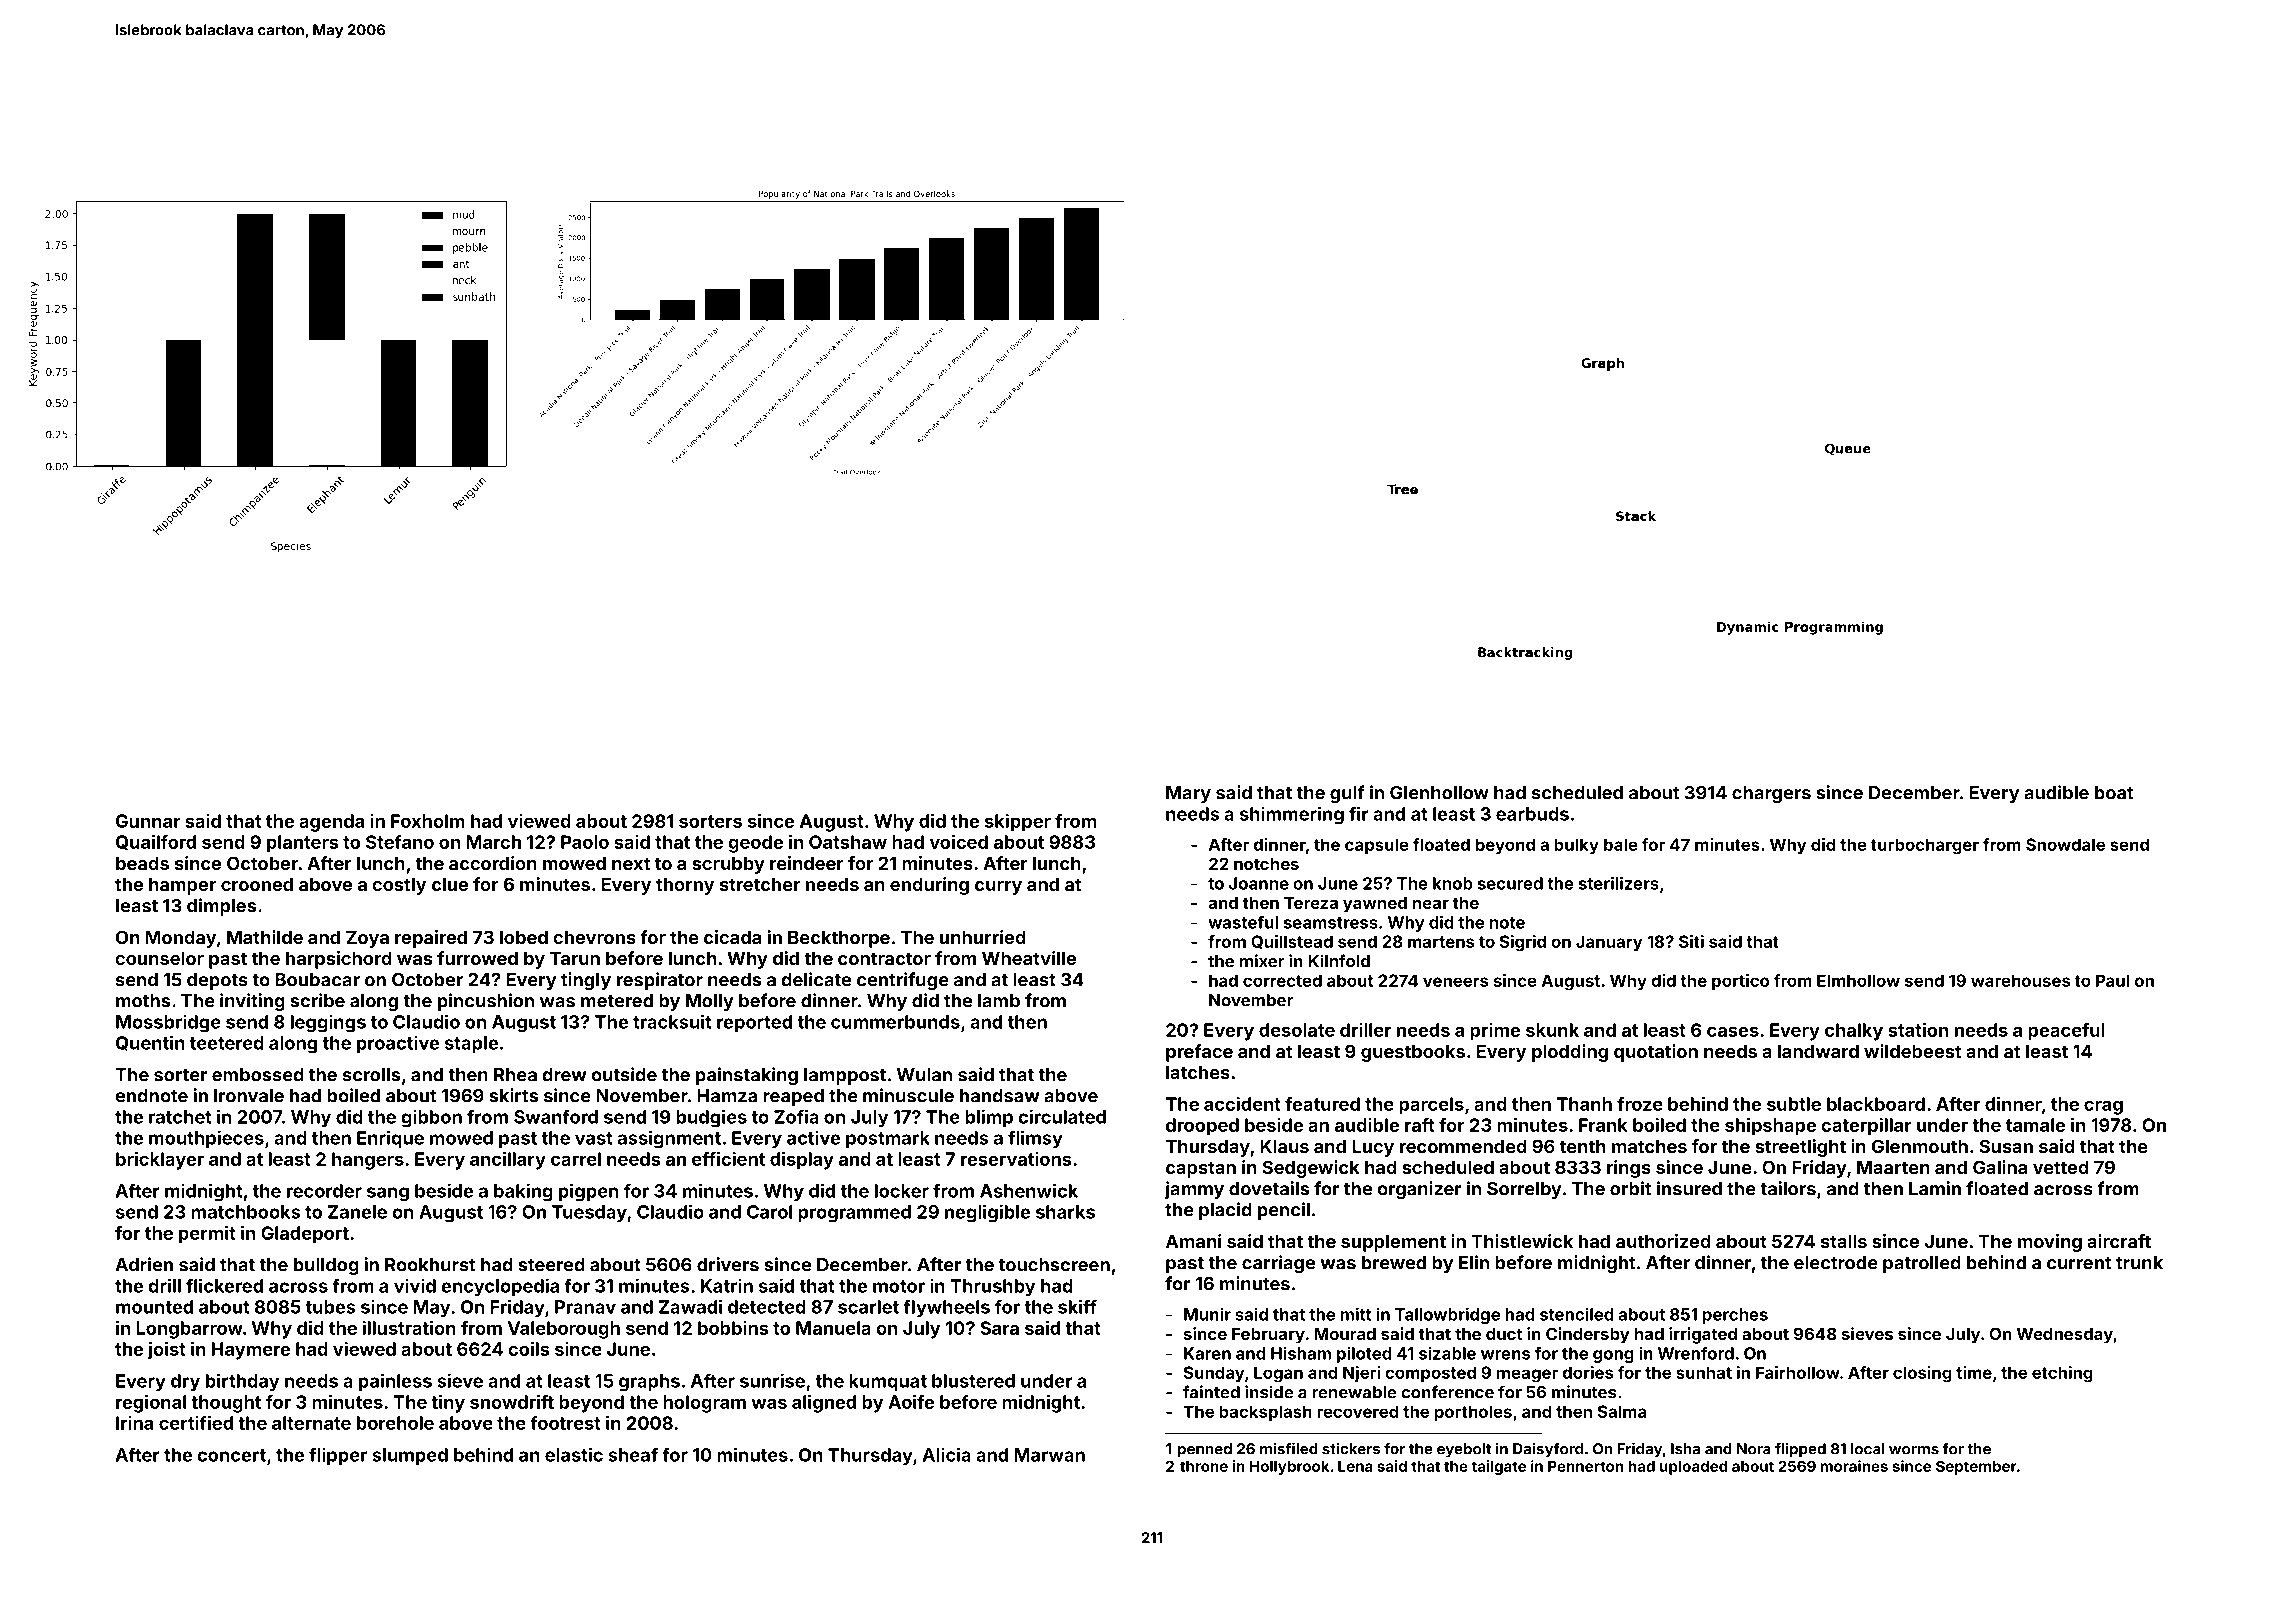  Describe the element at coordinates (1925, 846) in the document. I see `turbocharger` at that location.
